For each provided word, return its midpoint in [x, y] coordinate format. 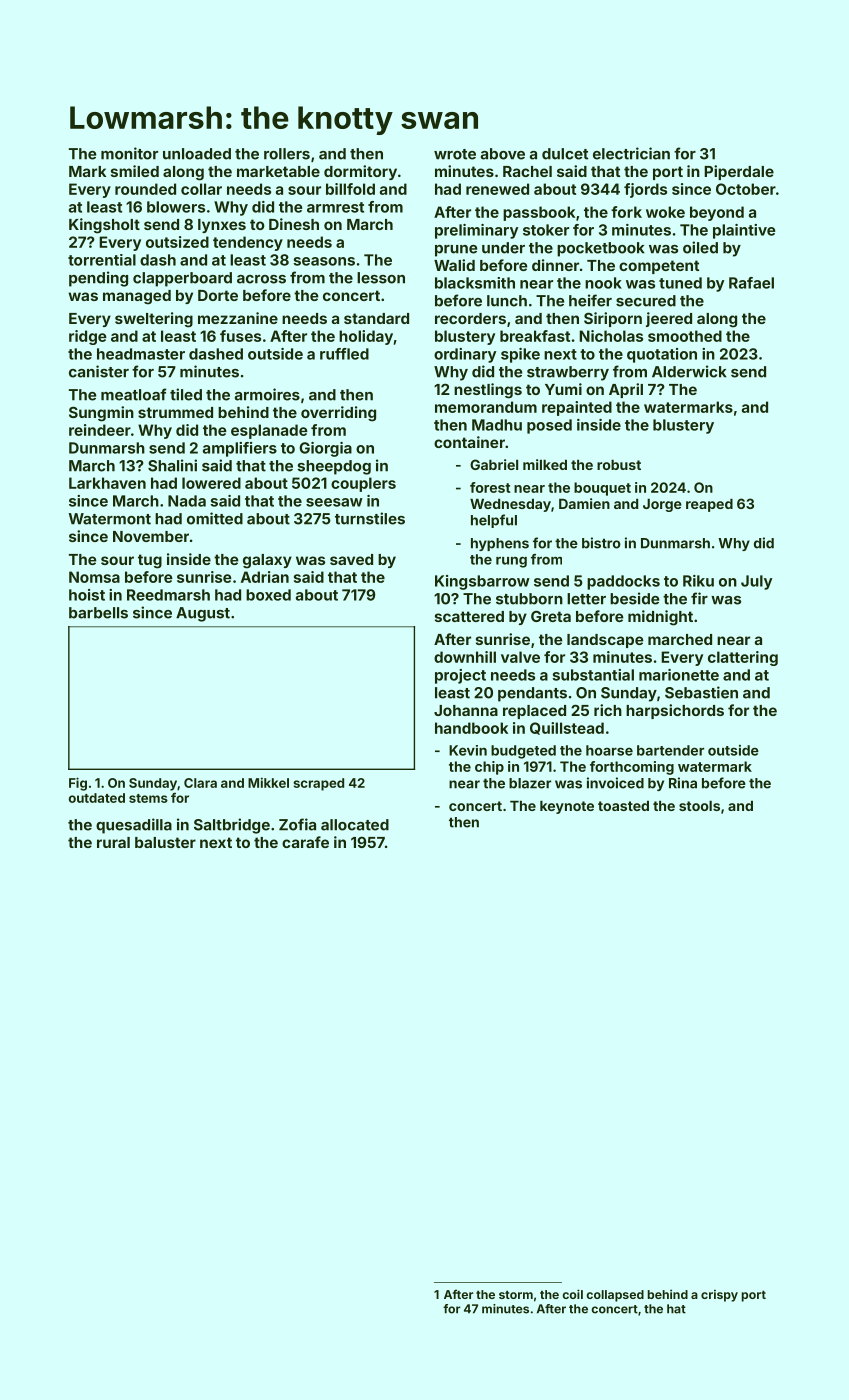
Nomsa [94, 577]
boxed [268, 595]
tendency [248, 243]
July [756, 582]
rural [113, 842]
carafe [305, 842]
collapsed [615, 1296]
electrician [631, 153]
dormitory [360, 172]
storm [516, 1294]
